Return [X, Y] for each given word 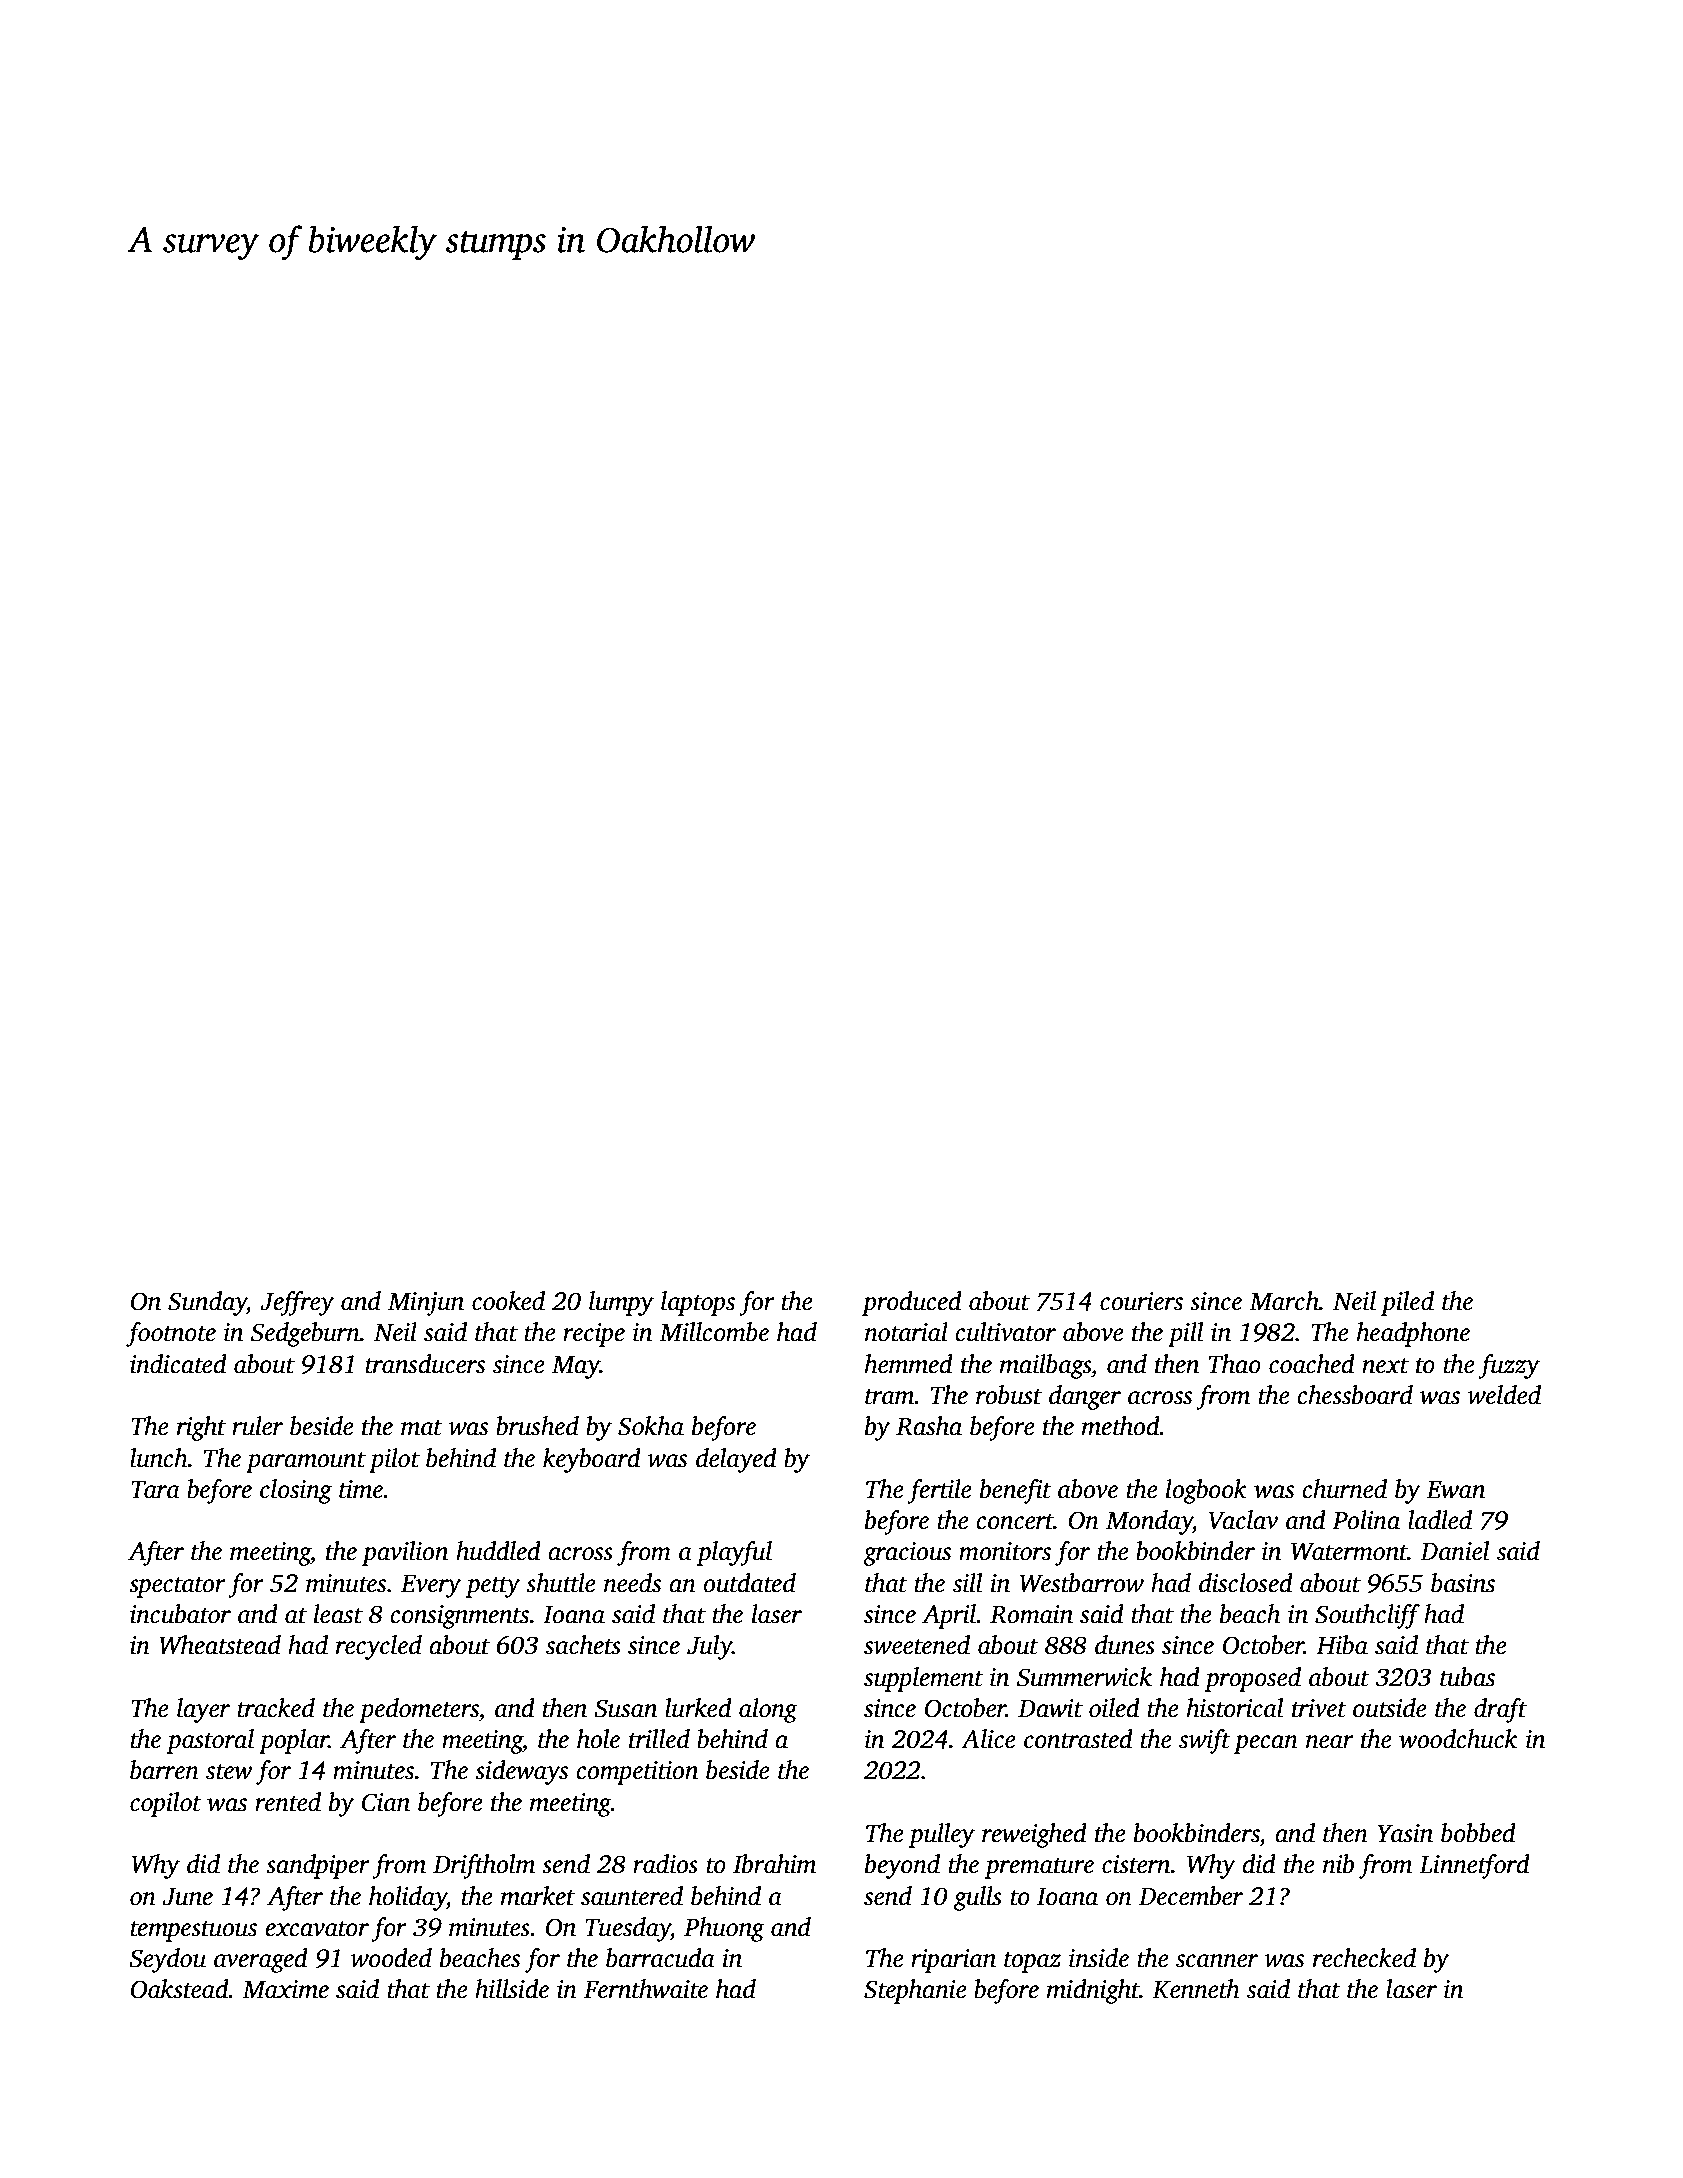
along [768, 1710]
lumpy [621, 1303]
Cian [386, 1802]
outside [1390, 1708]
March [1284, 1301]
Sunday [207, 1303]
